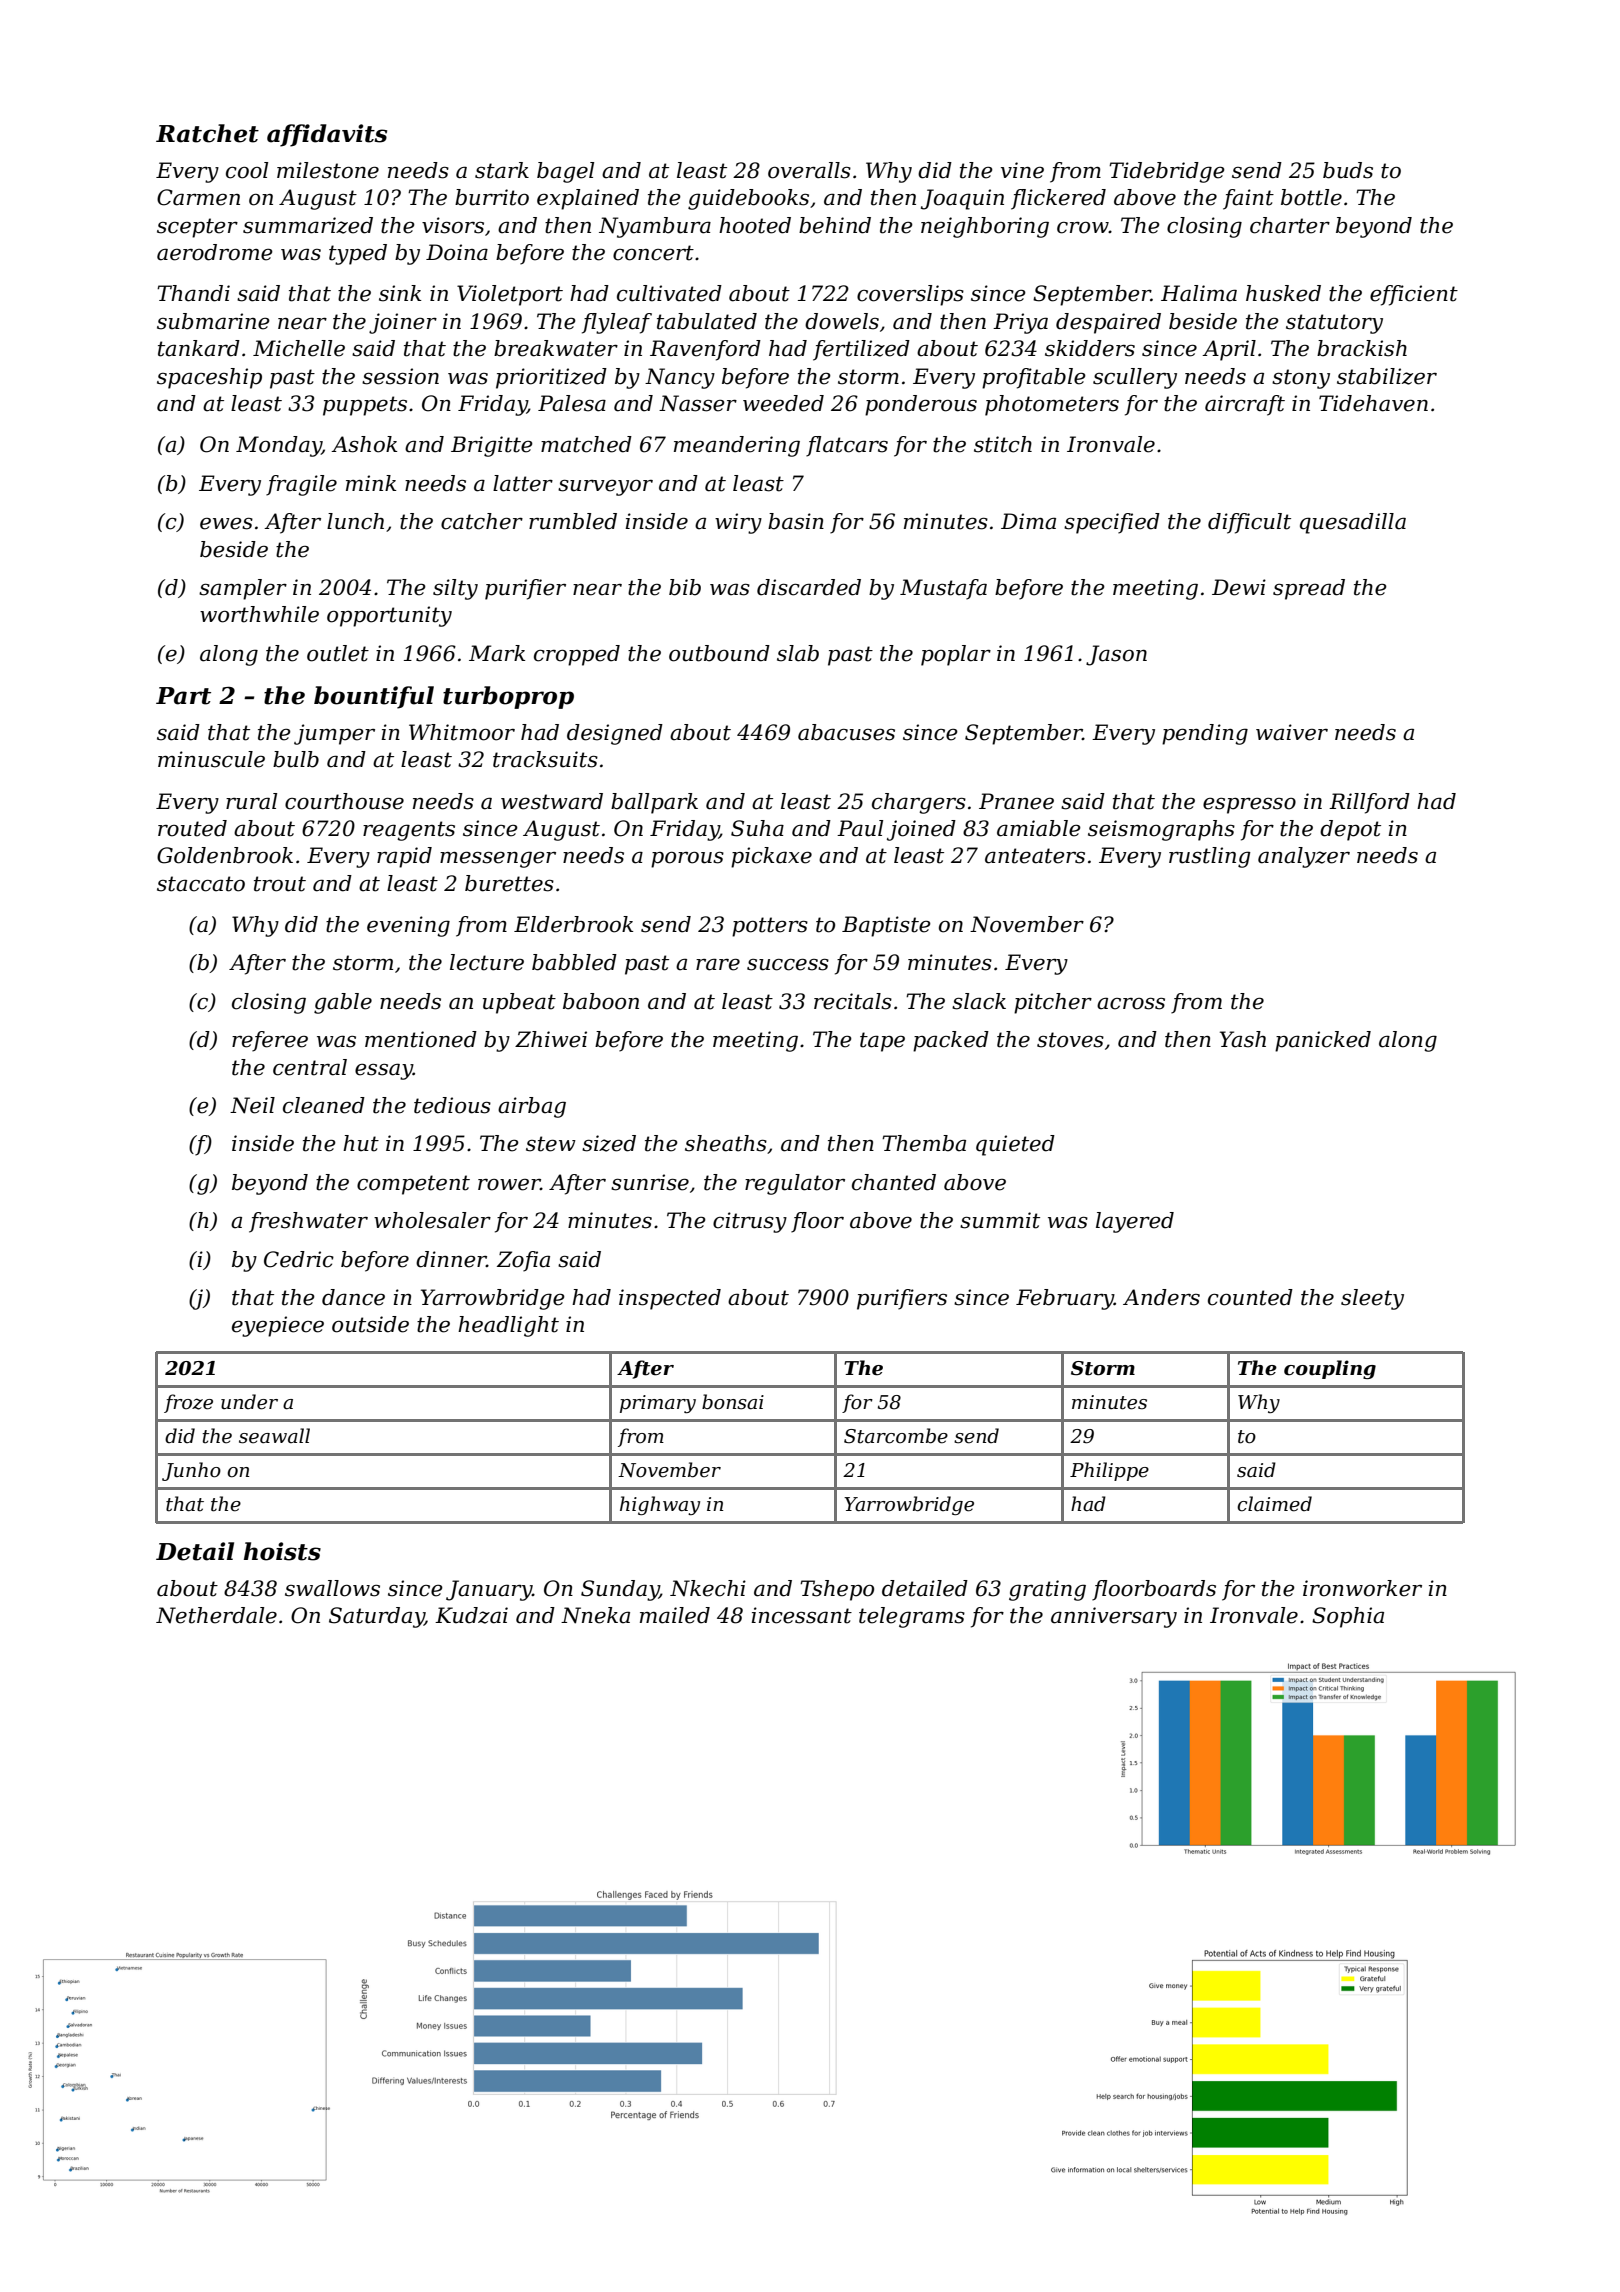 The width and height of the document is (1620, 2292). I want to click on evening, so click(408, 926).
